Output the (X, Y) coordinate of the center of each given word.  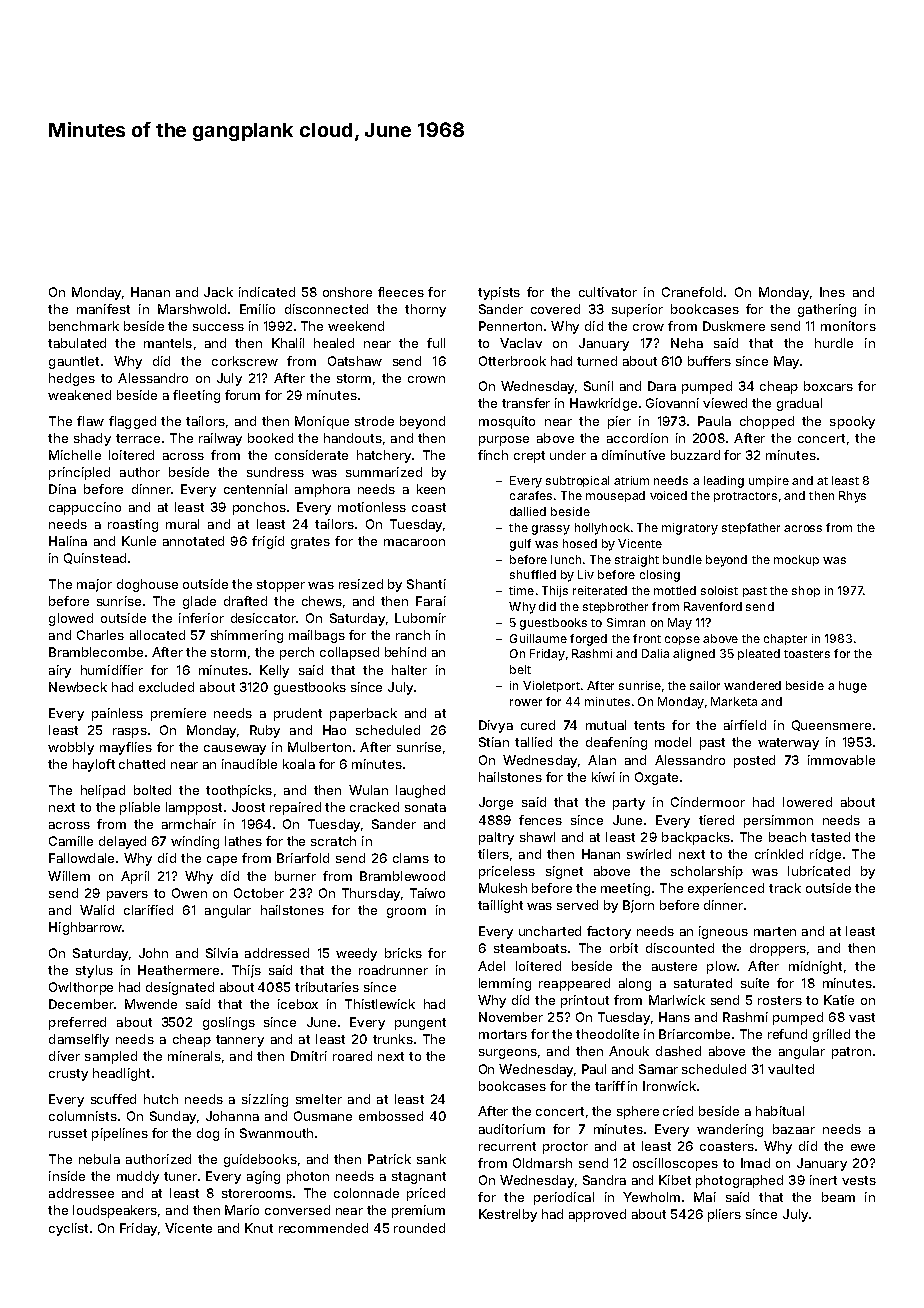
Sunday (173, 1117)
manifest (103, 309)
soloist (719, 590)
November (511, 1017)
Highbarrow (85, 928)
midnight (815, 967)
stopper (281, 586)
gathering (827, 310)
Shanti (426, 584)
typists (499, 293)
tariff (610, 1086)
